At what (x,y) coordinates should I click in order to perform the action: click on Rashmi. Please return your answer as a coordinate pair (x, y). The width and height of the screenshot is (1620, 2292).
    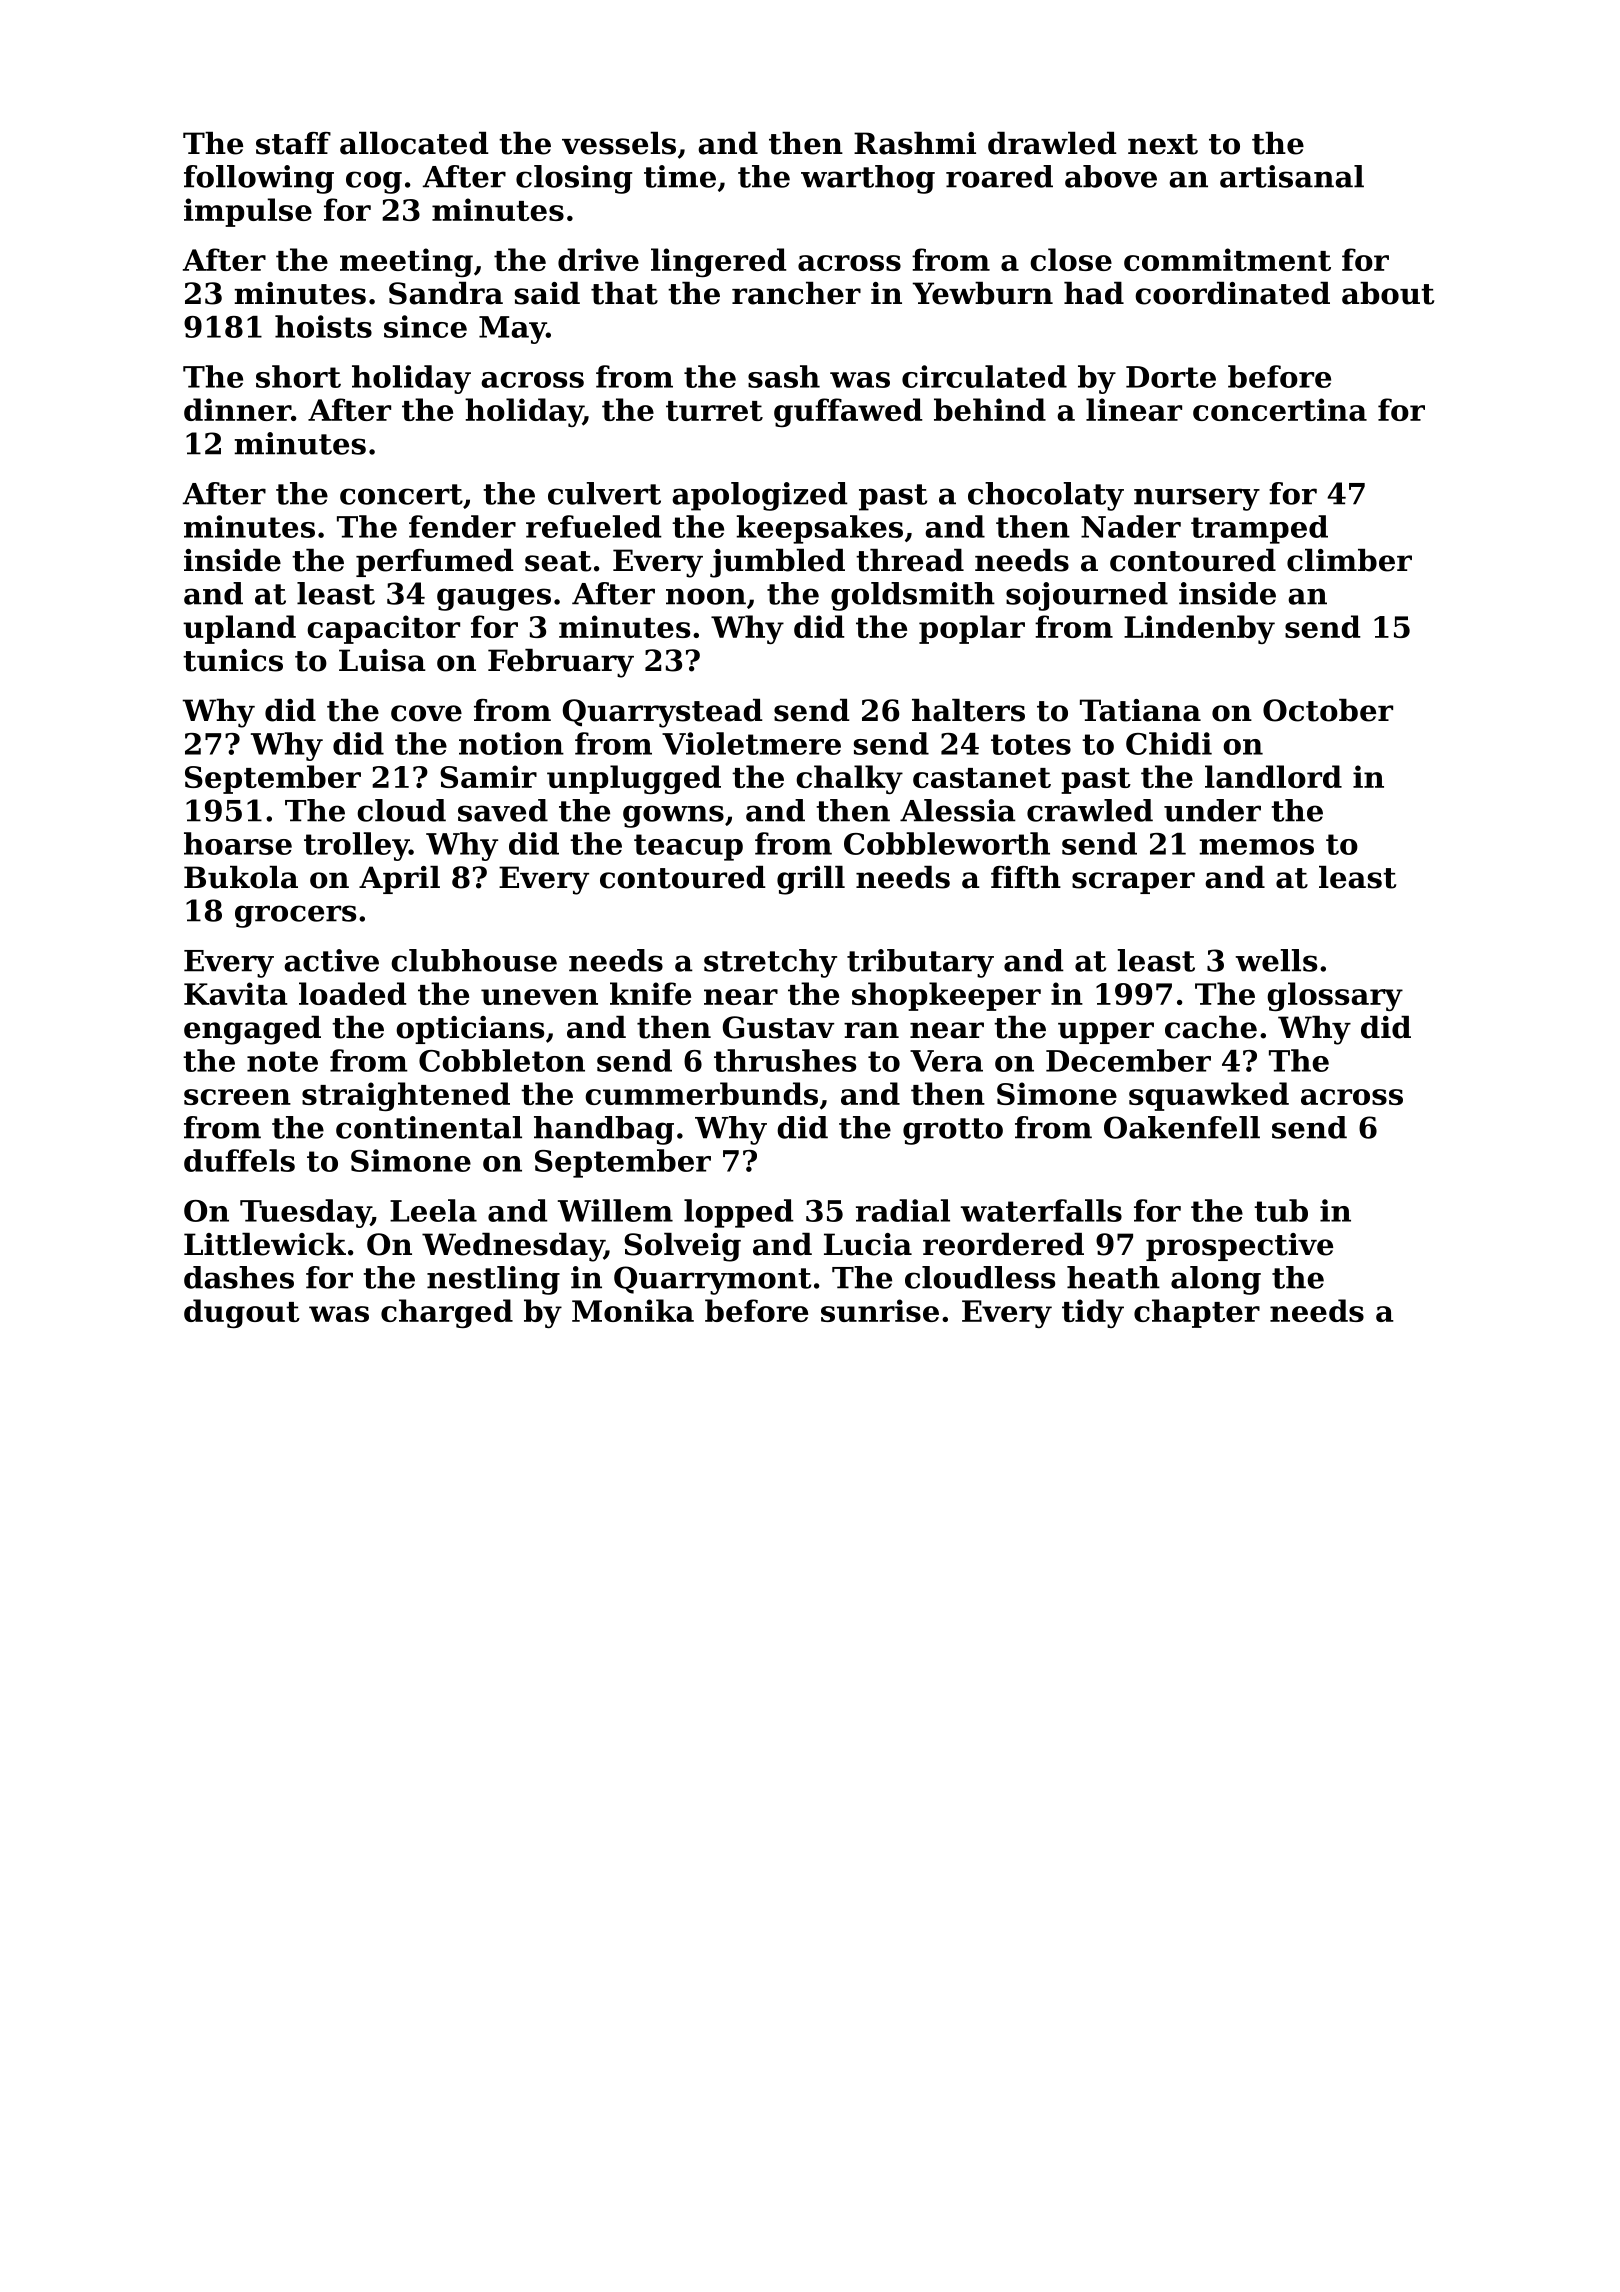
    Looking at the image, I should click on (915, 143).
